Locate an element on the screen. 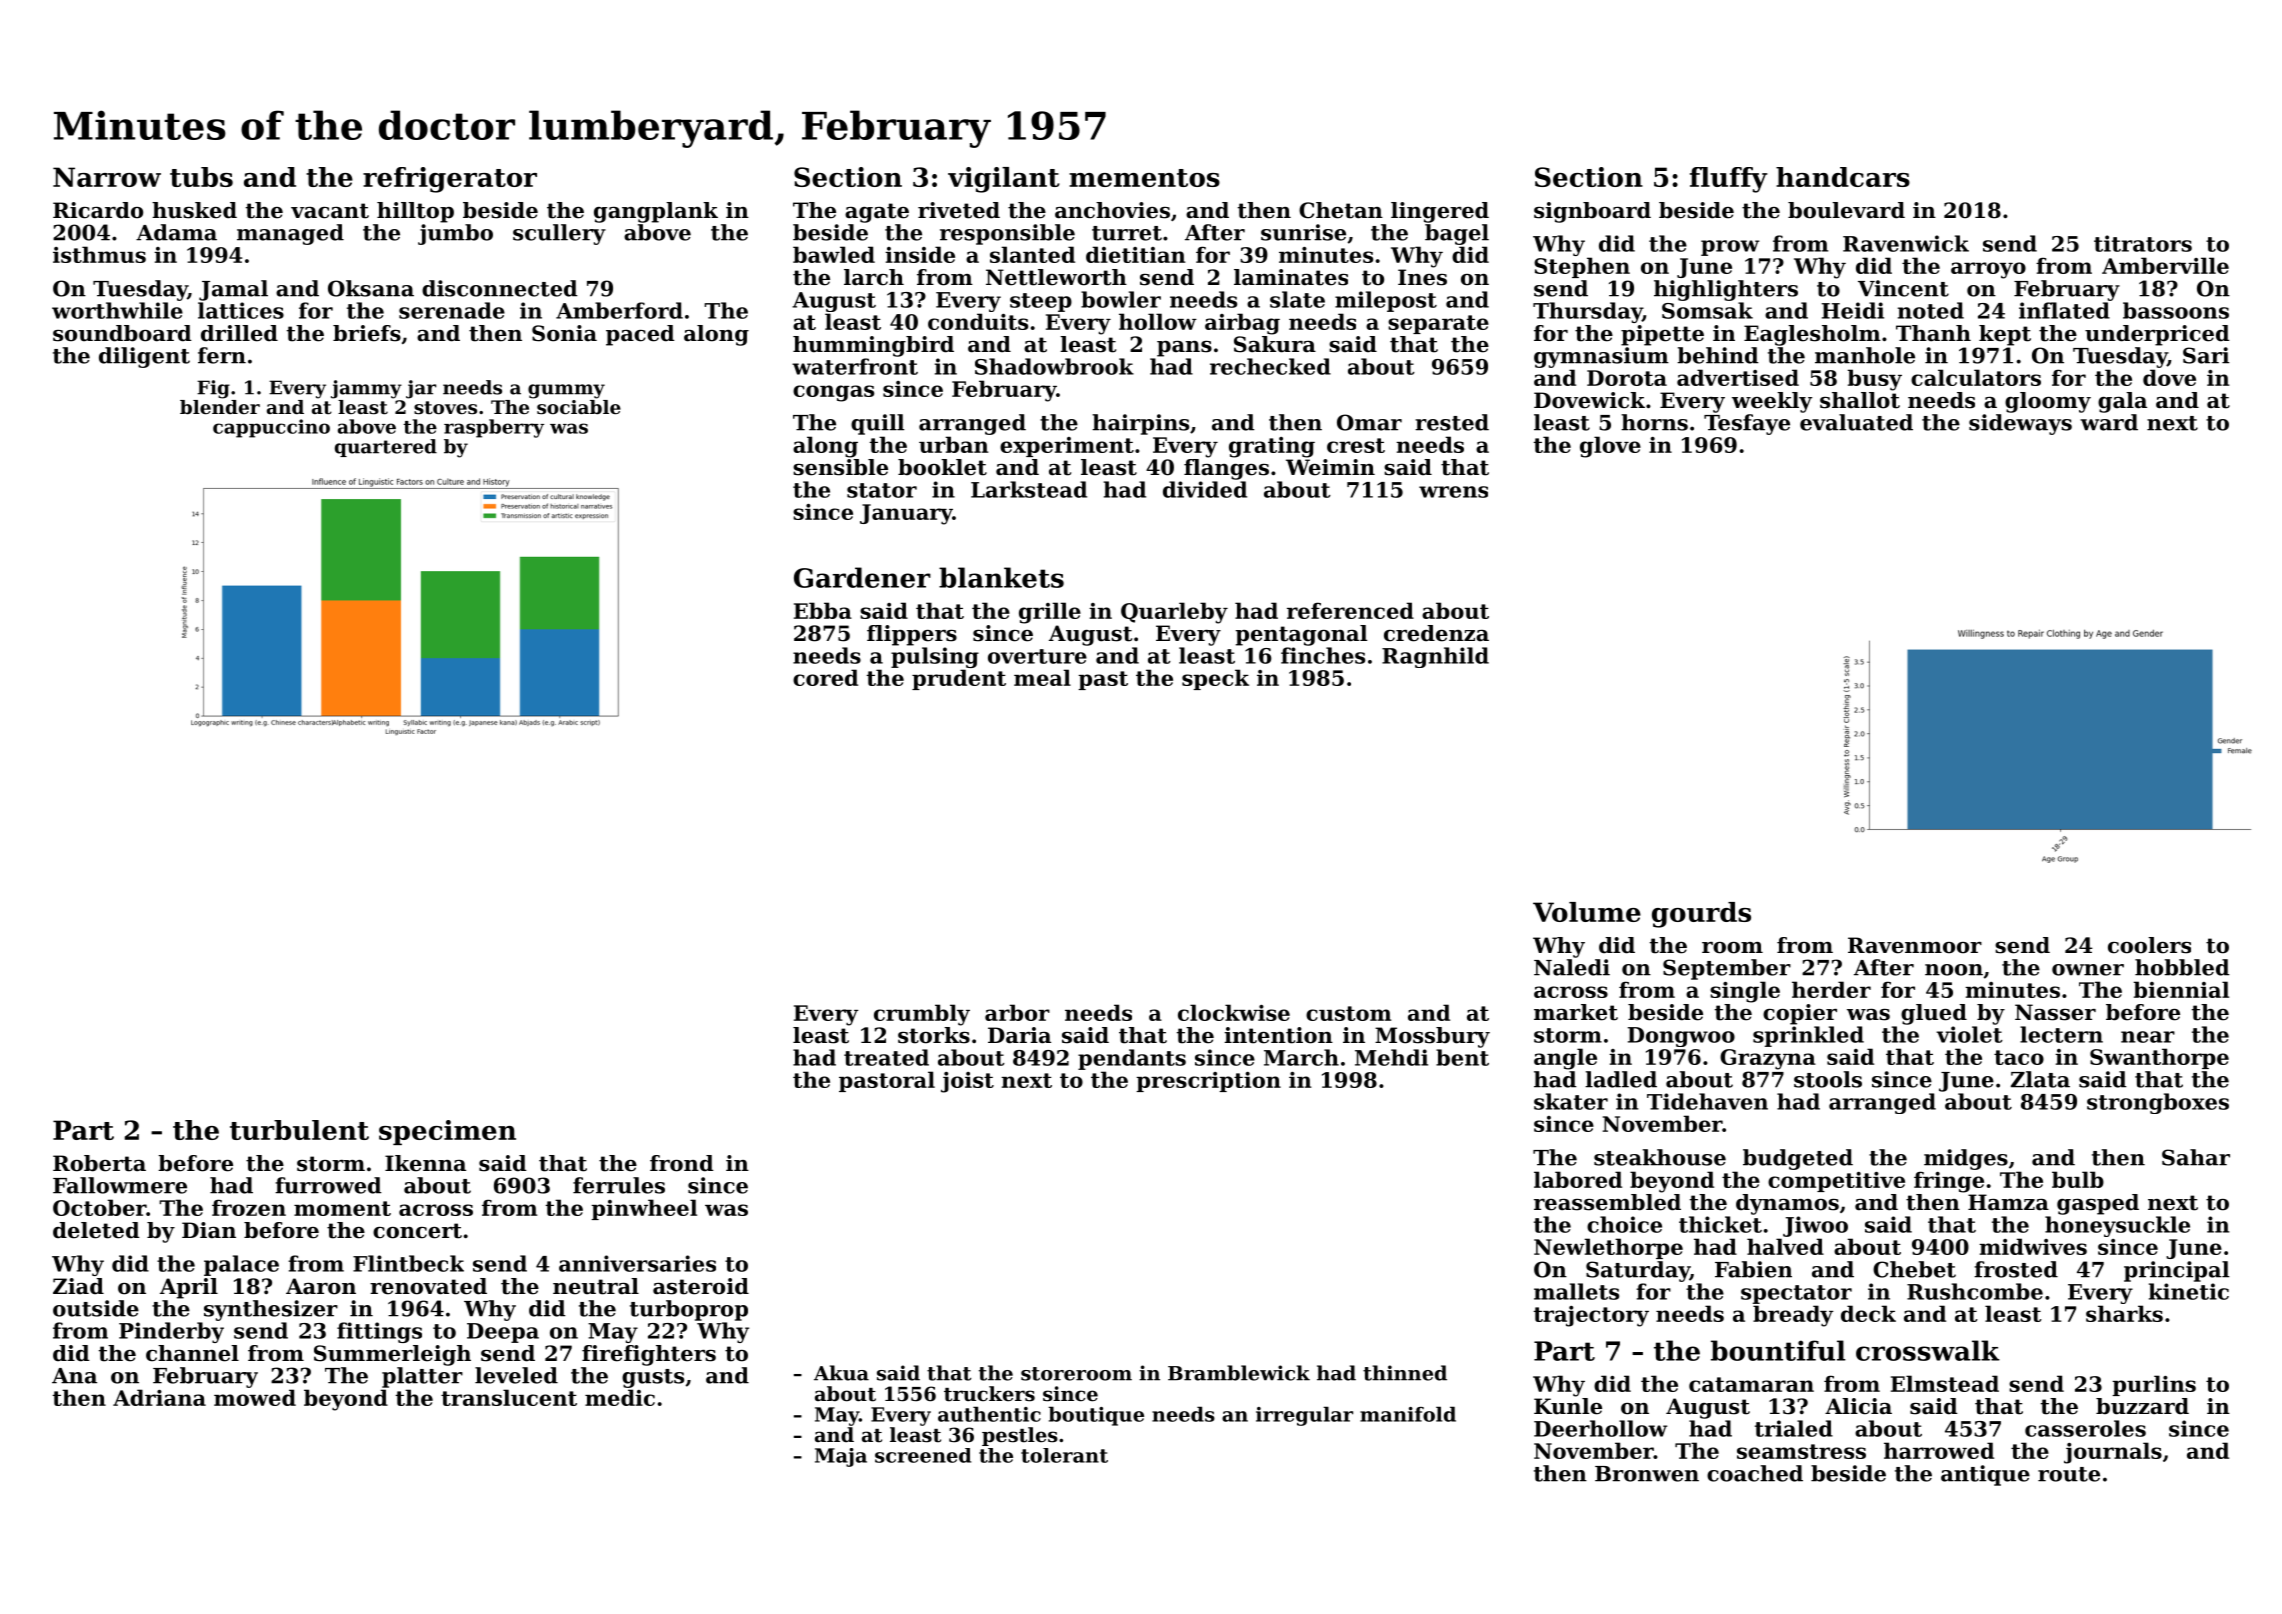 The image size is (2282, 1614). Tesfaye is located at coordinates (1747, 424).
